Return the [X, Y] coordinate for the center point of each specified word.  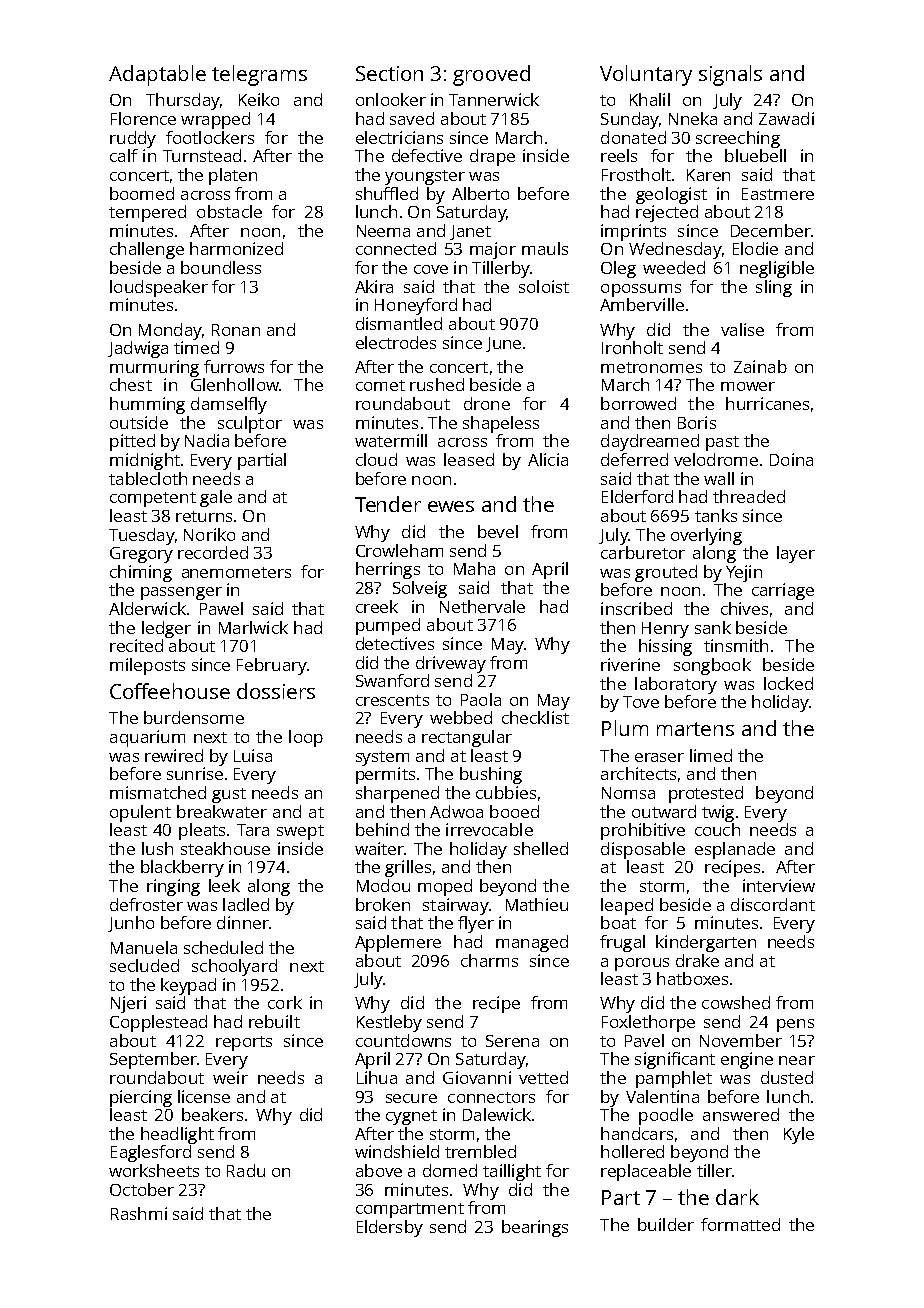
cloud [376, 459]
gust [229, 795]
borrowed [638, 403]
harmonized [236, 248]
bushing [491, 775]
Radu [246, 1170]
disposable [643, 850]
